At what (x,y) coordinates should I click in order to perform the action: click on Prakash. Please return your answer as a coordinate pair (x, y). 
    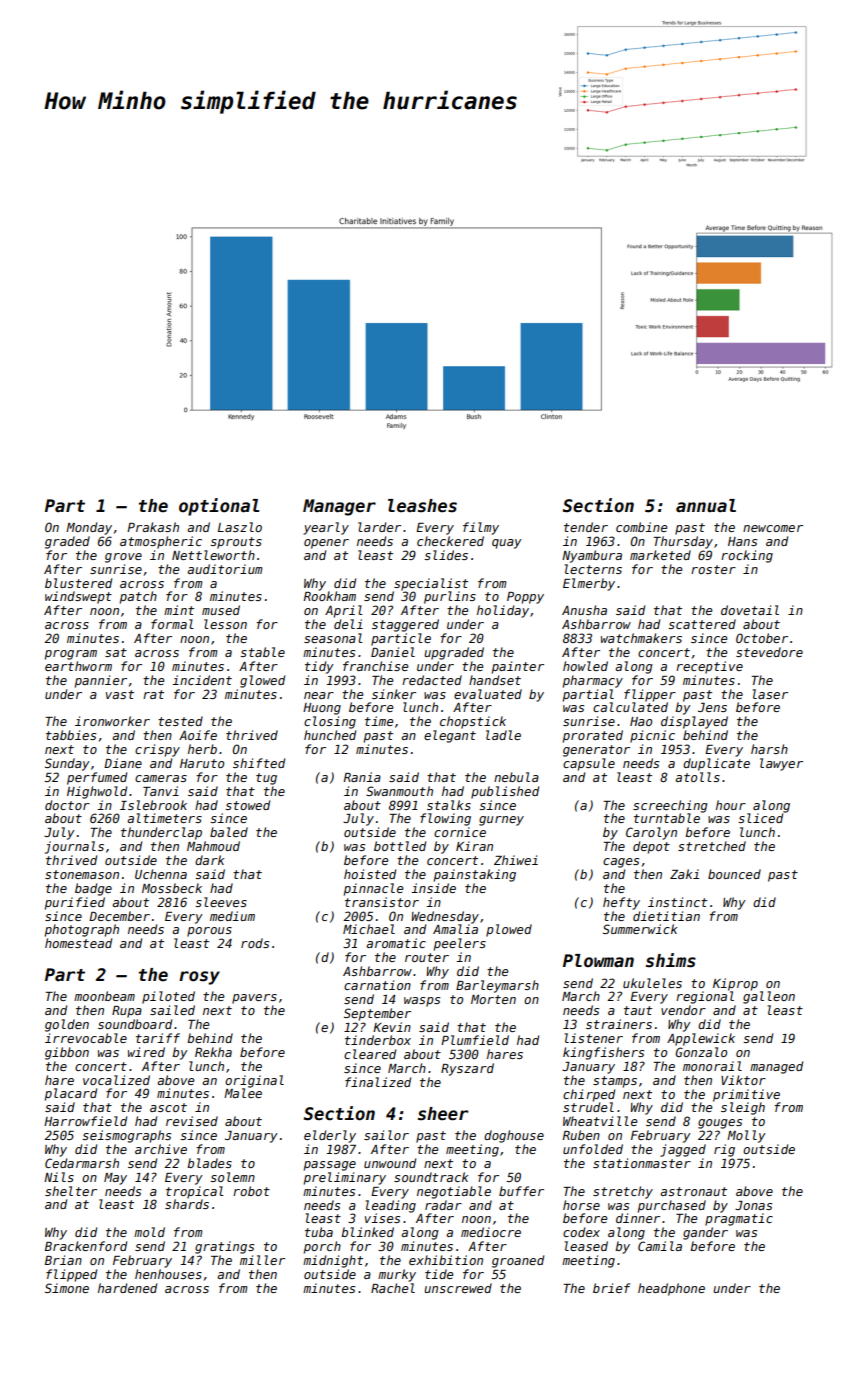
    Looking at the image, I should click on (153, 527).
